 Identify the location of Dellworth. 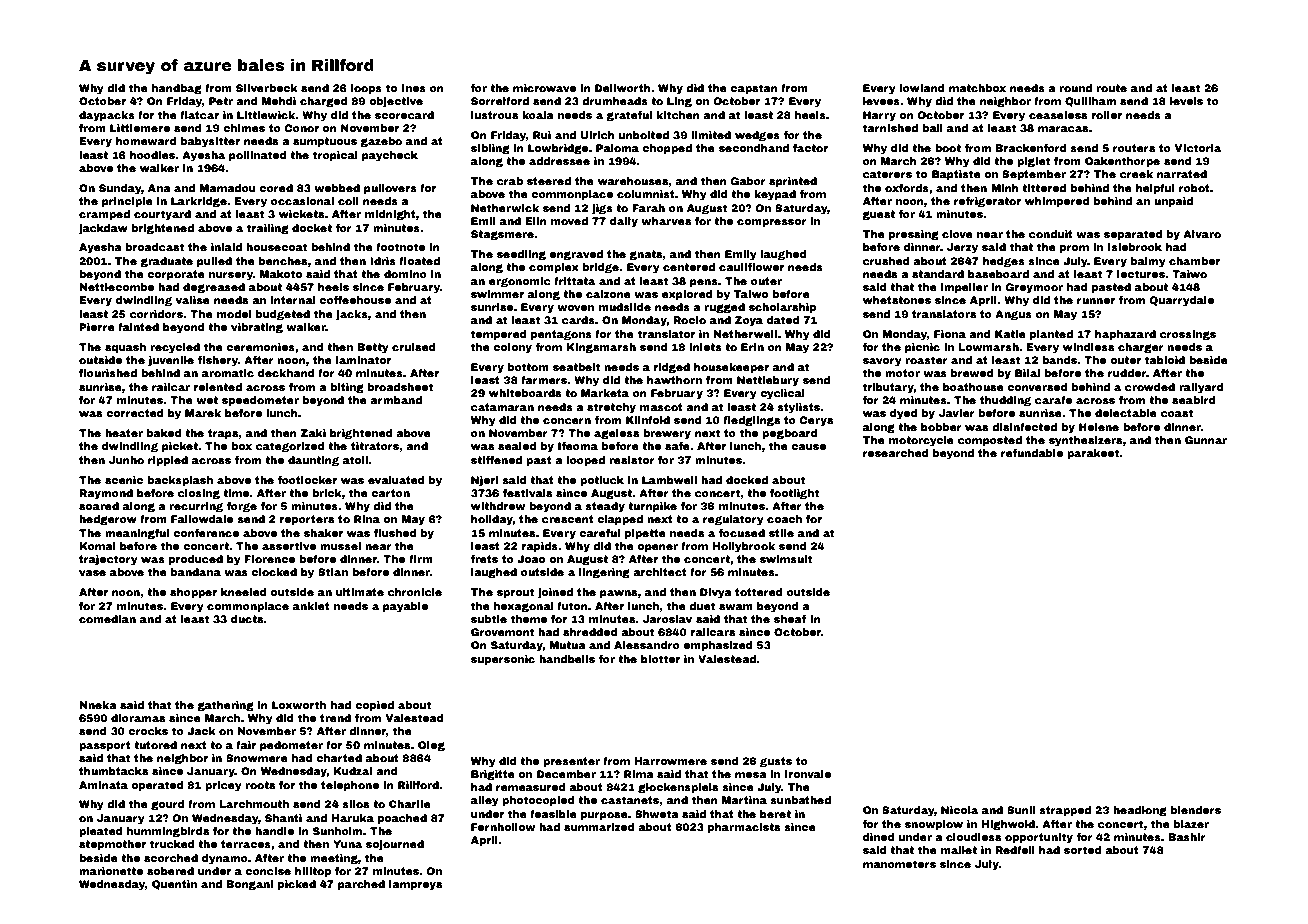
(623, 88).
